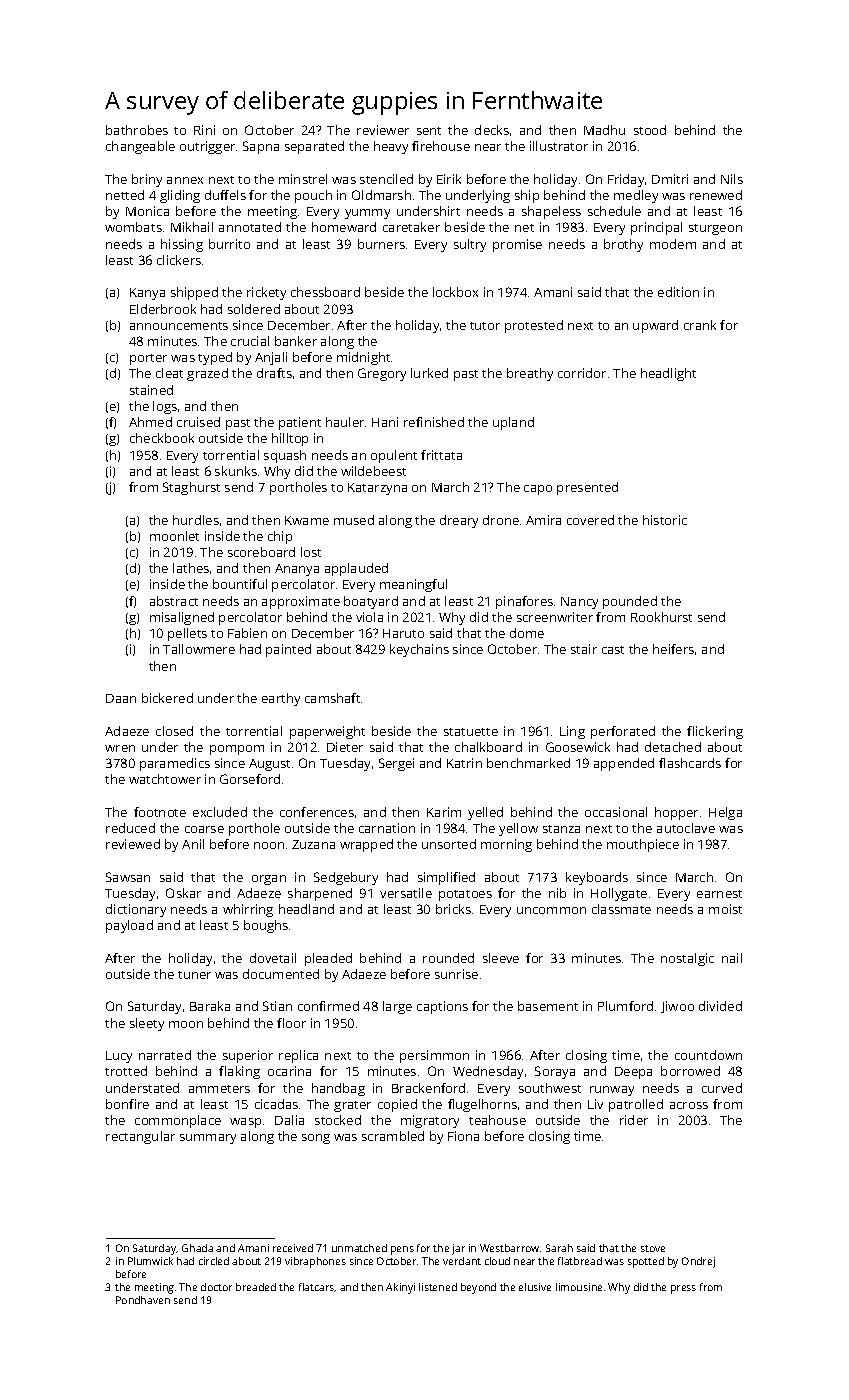 The image size is (849, 1400). Describe the element at coordinates (215, 358) in the image. I see `typed` at that location.
